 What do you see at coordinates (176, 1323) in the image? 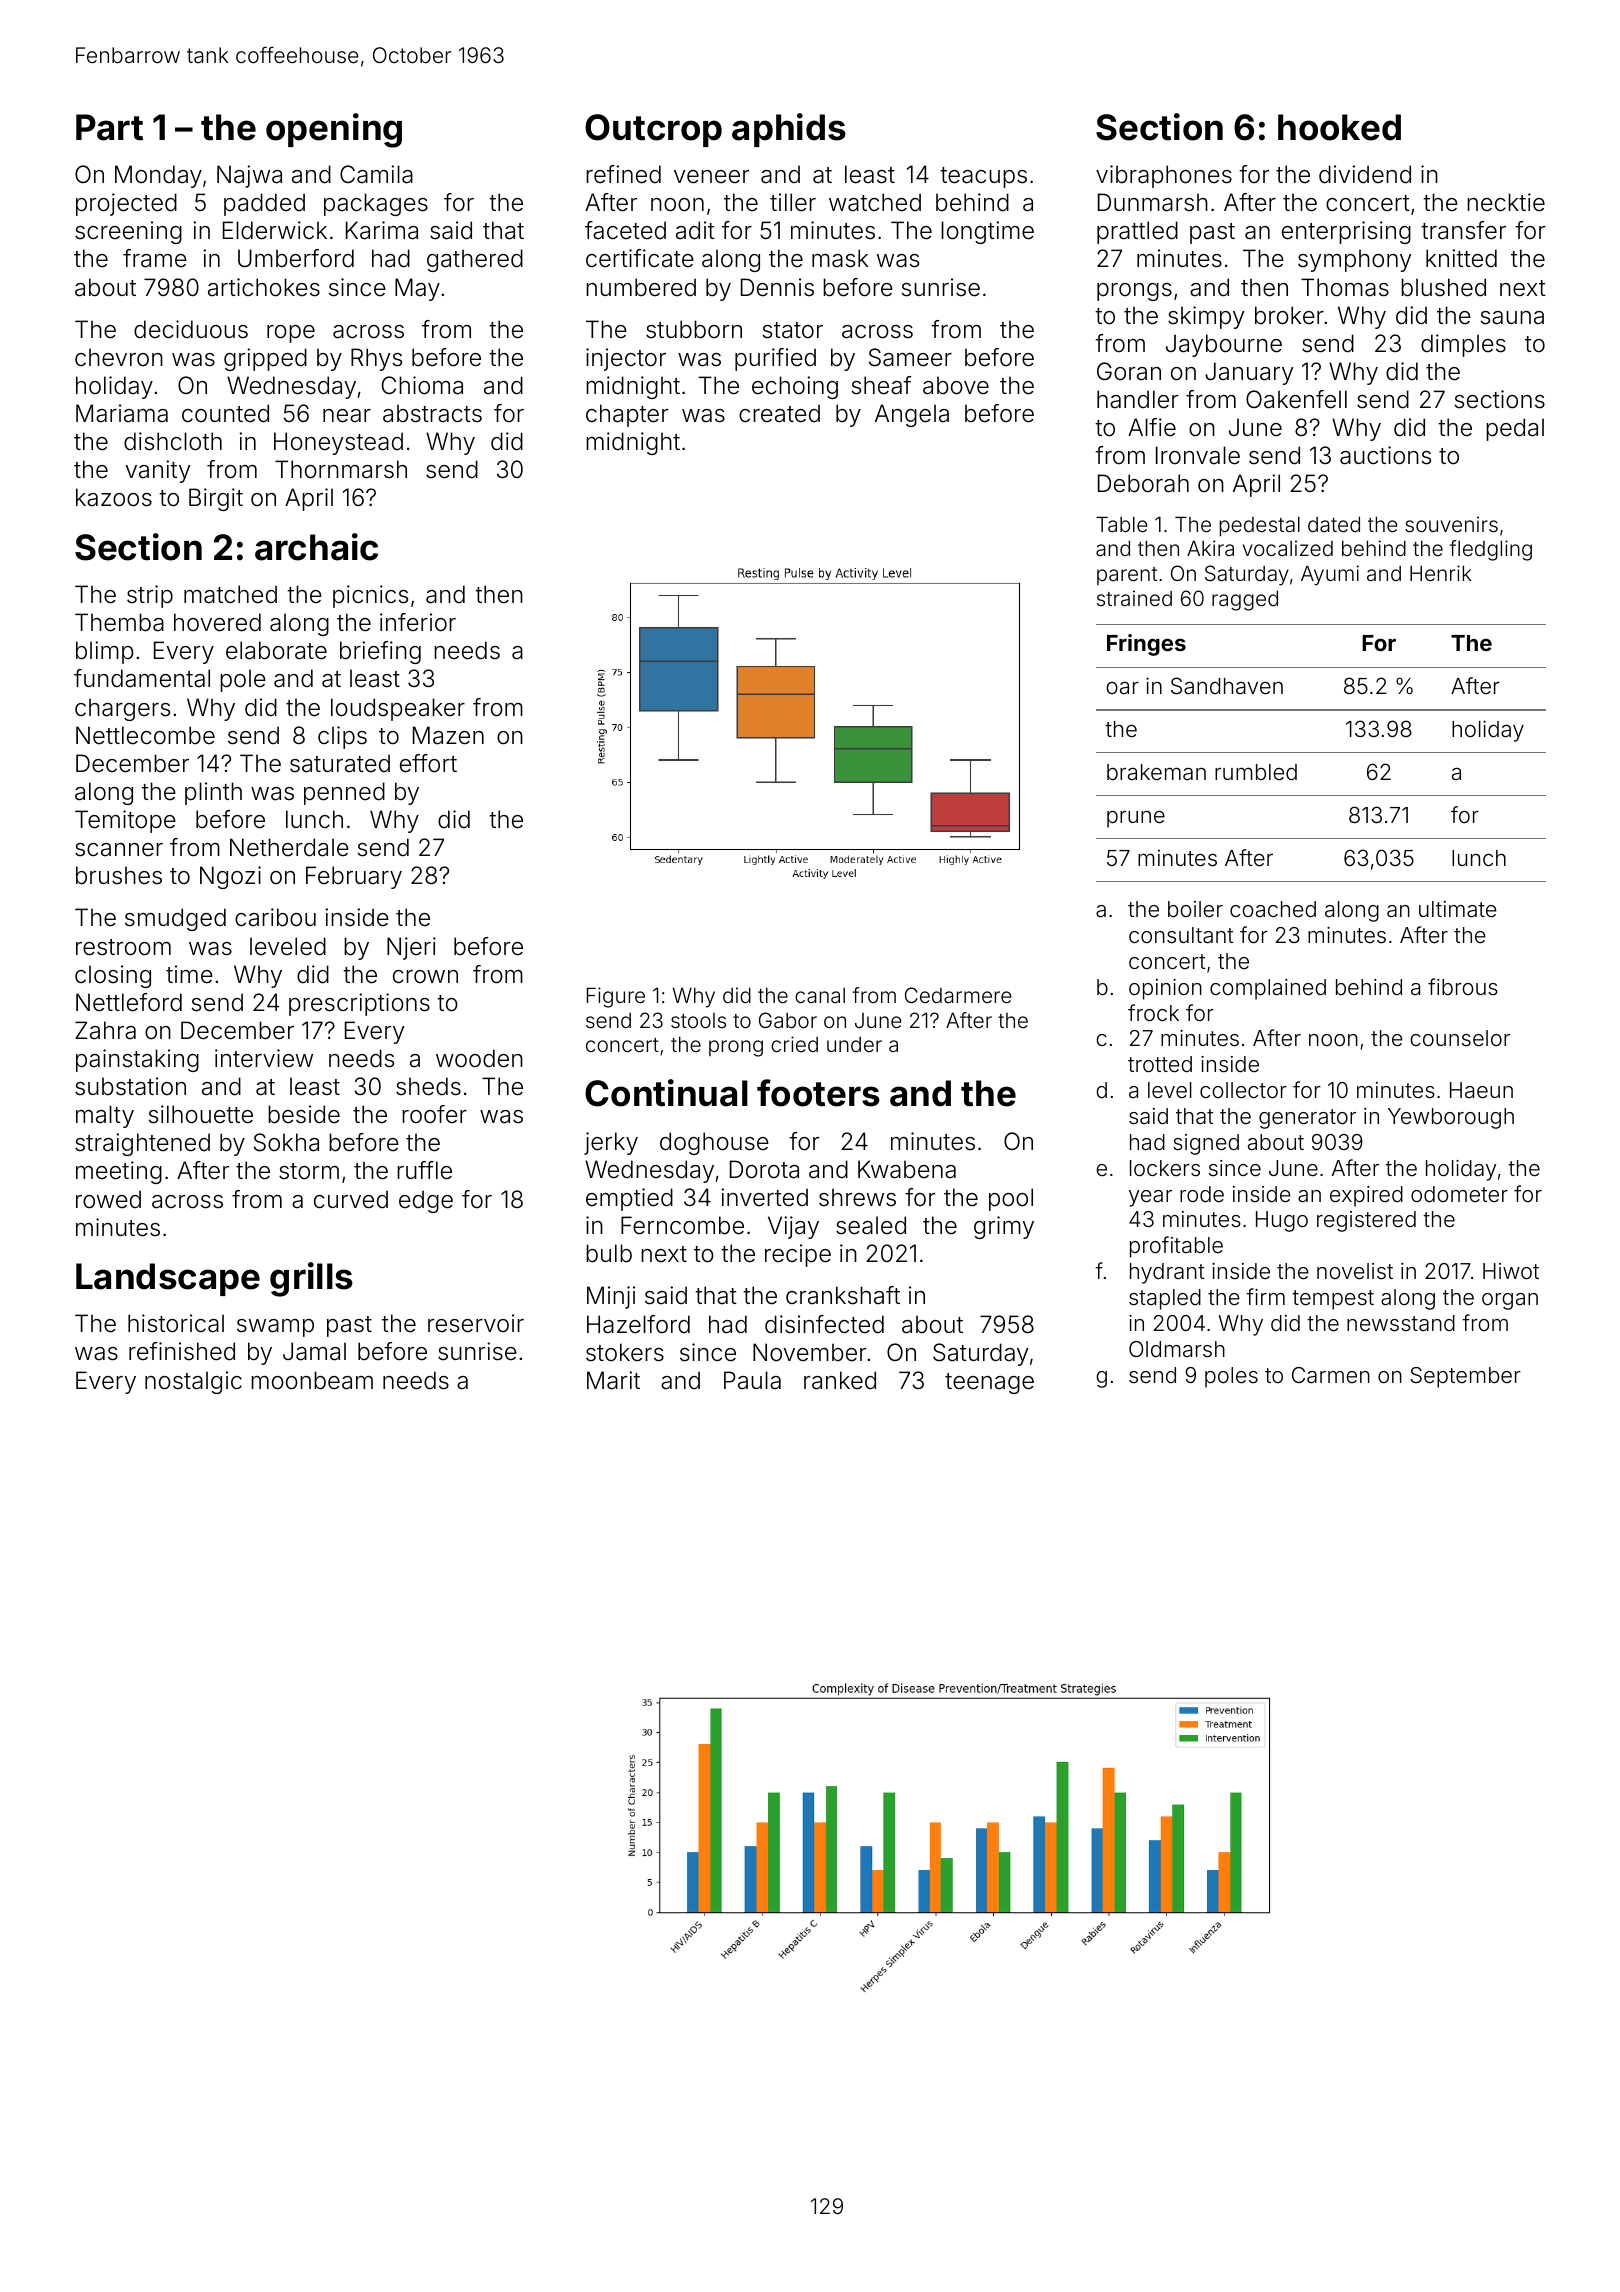
I see `historical` at bounding box center [176, 1323].
